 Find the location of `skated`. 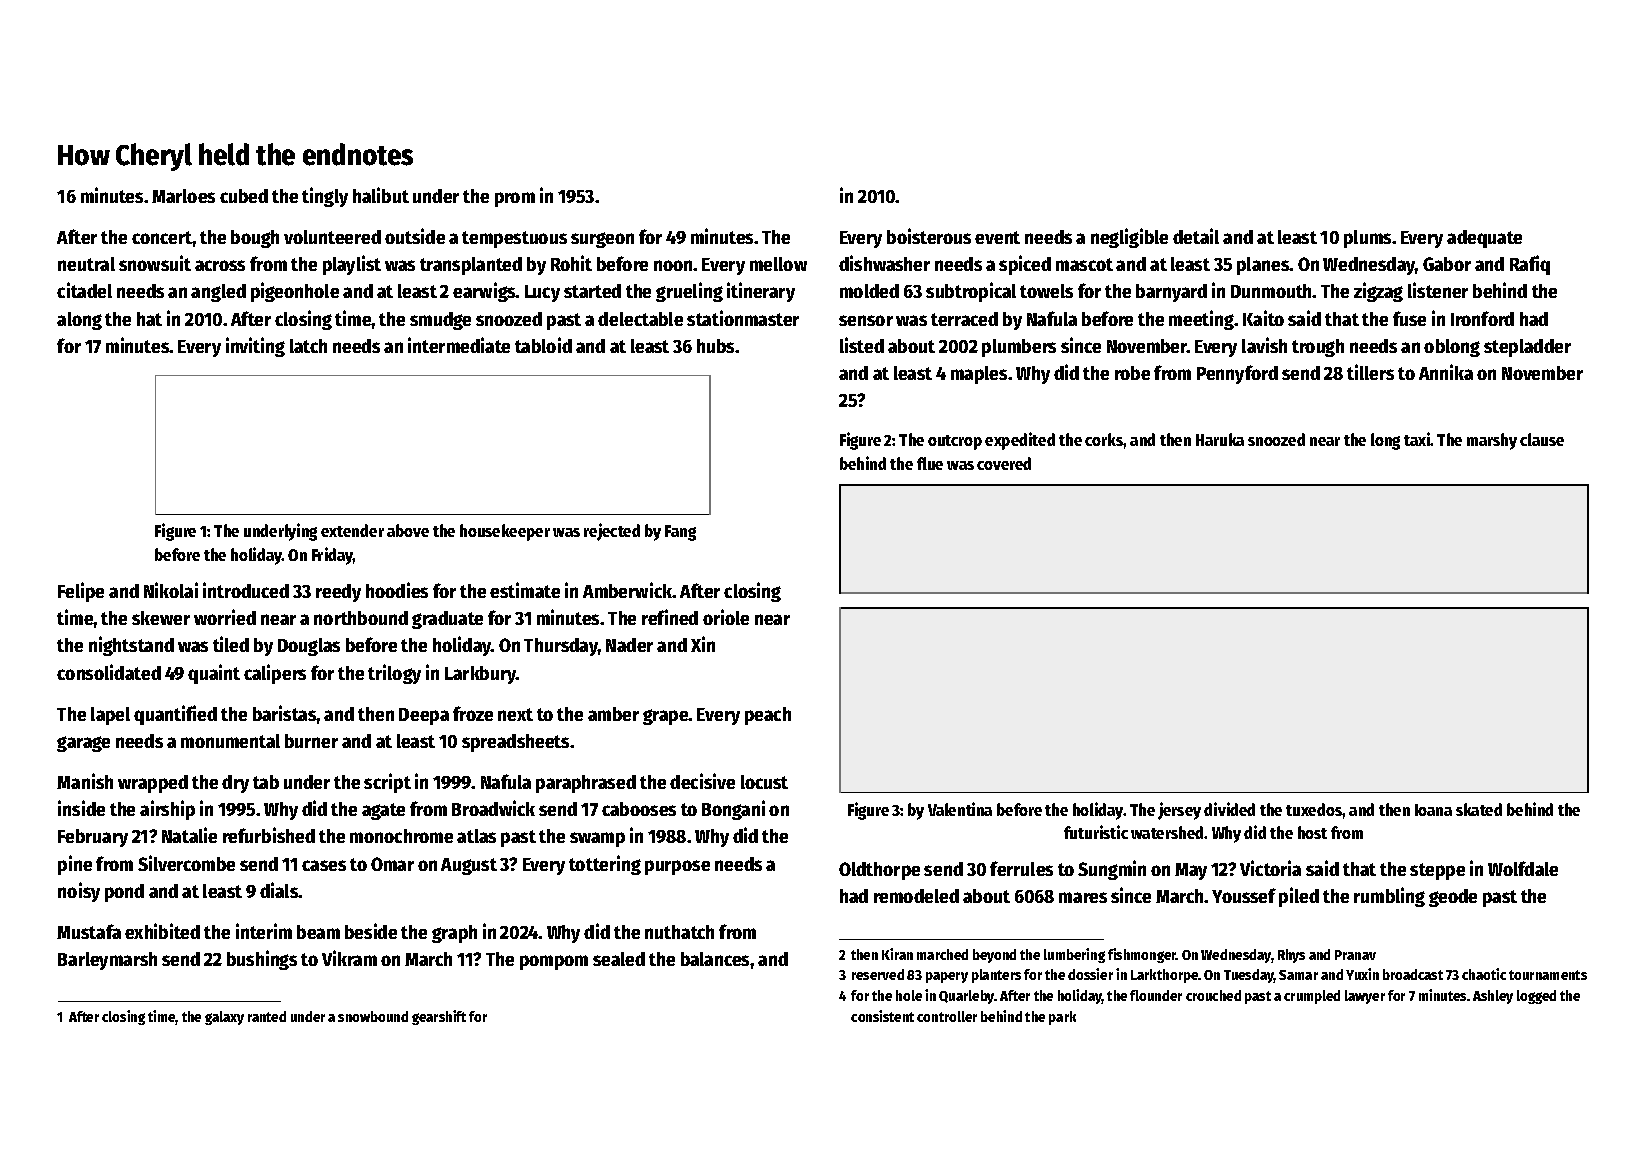

skated is located at coordinates (1479, 809).
